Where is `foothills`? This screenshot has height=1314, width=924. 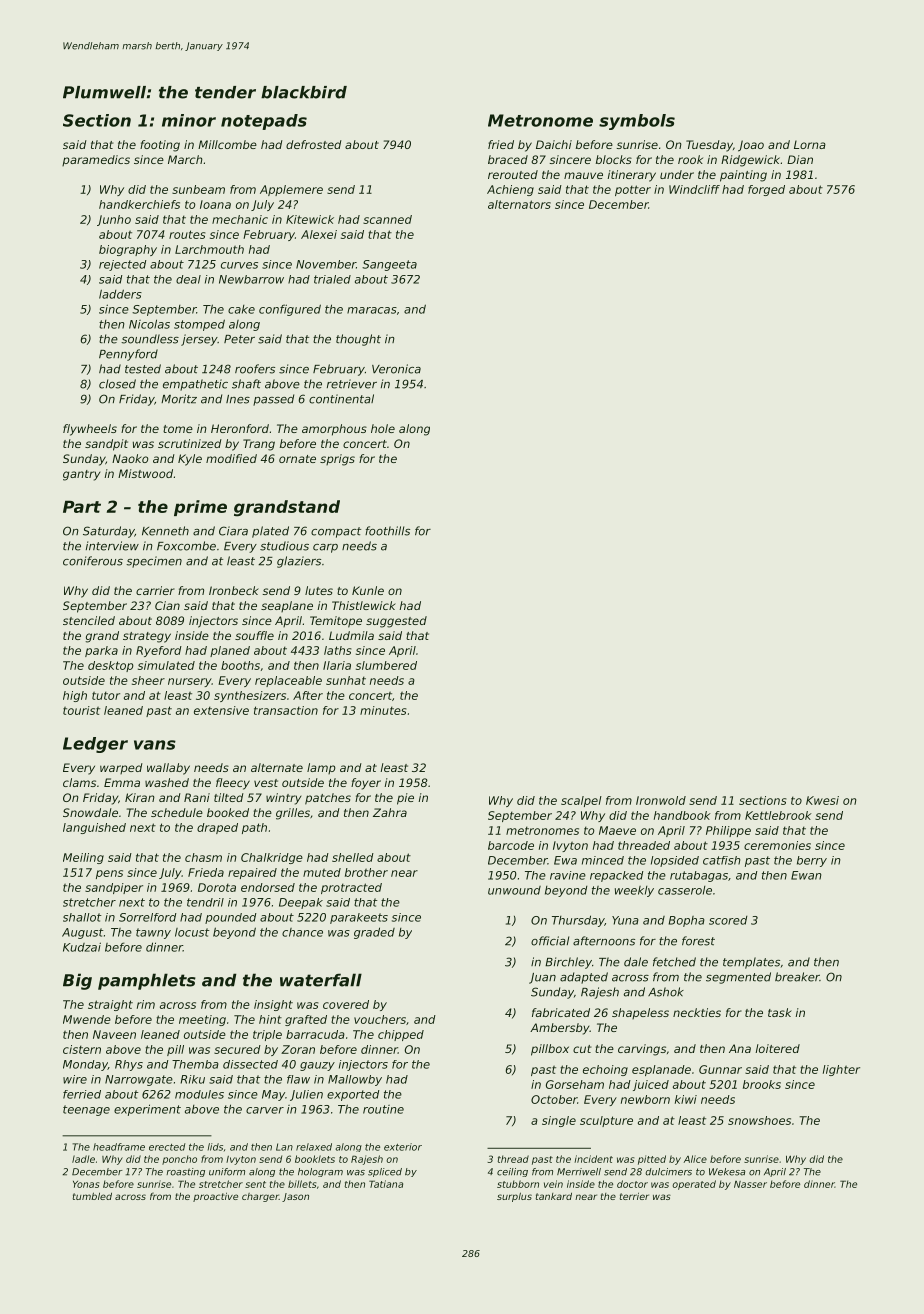
foothills is located at coordinates (387, 531).
